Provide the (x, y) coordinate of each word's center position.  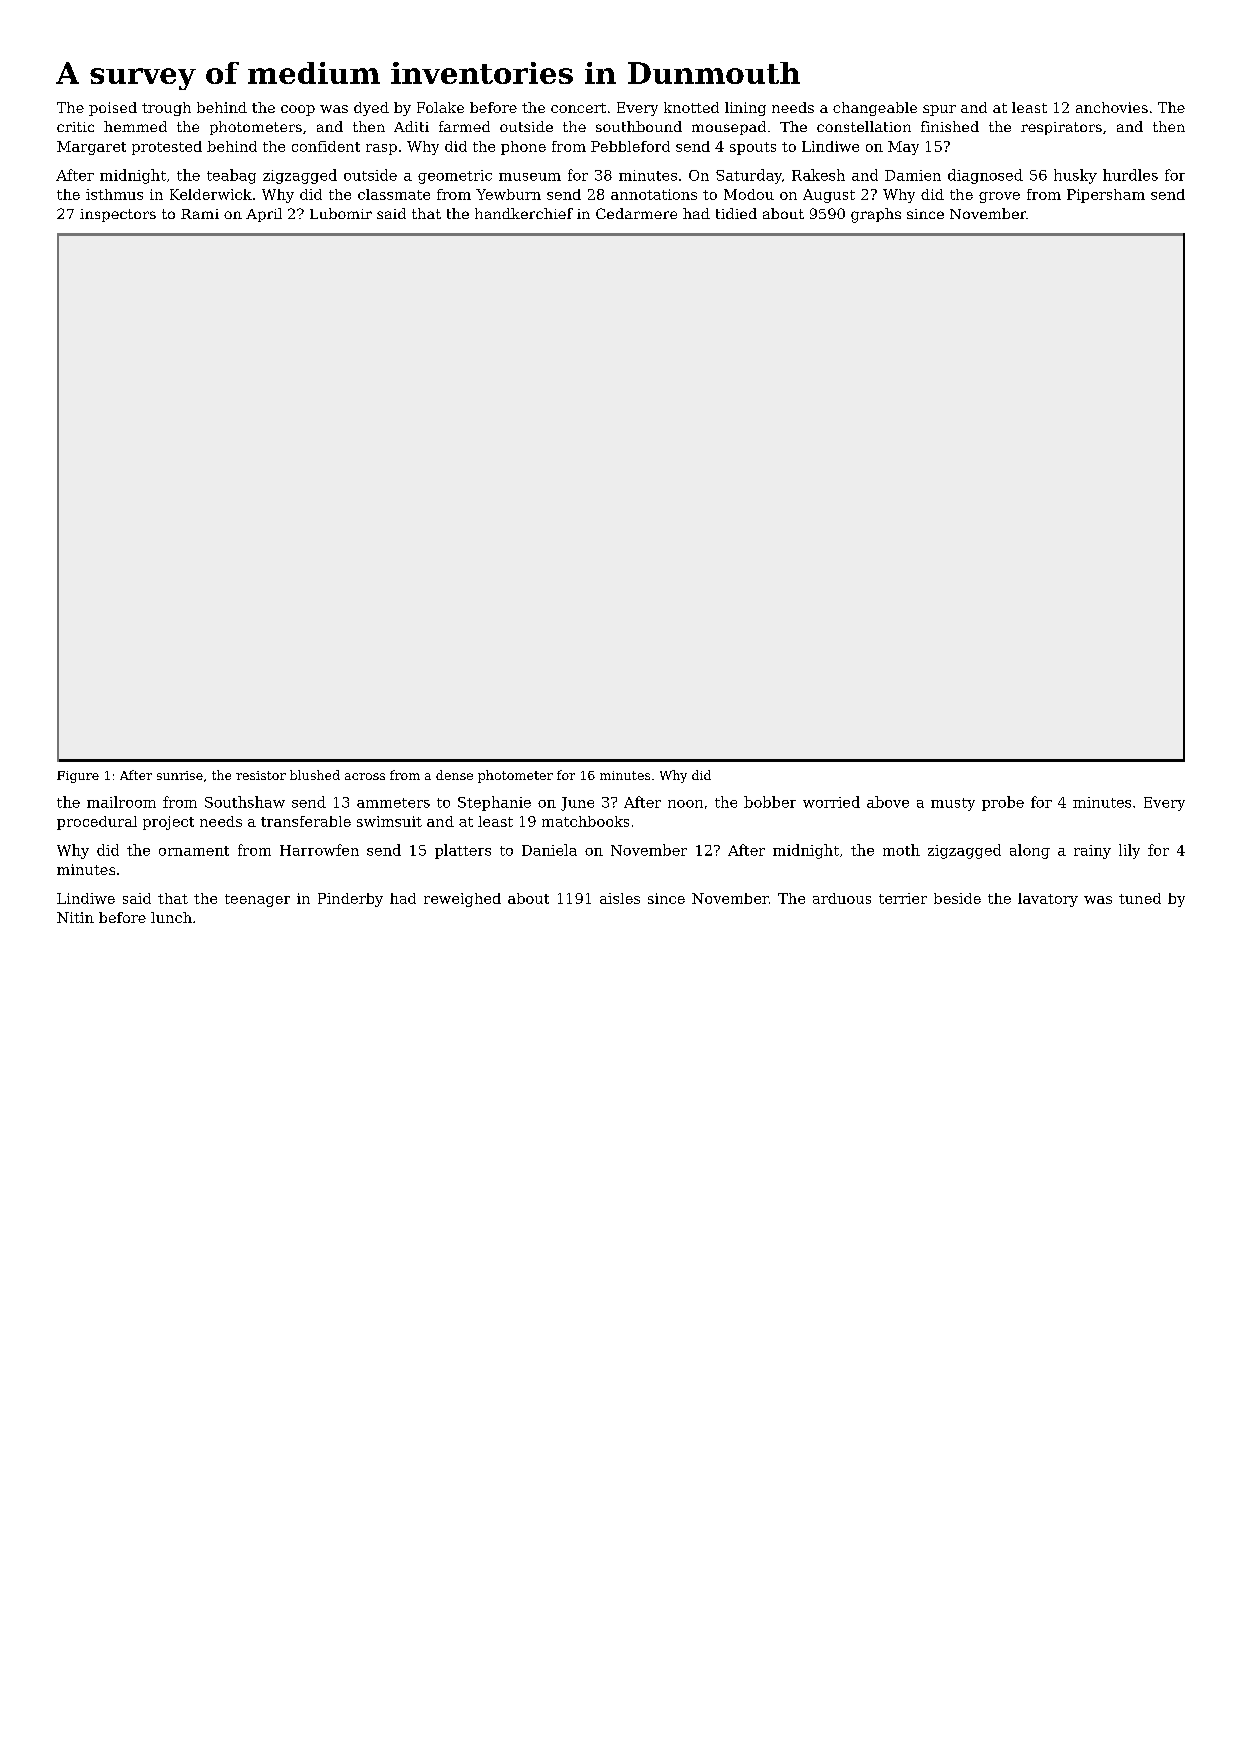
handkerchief (524, 213)
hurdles (1130, 175)
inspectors (118, 215)
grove (999, 197)
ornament (194, 851)
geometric (455, 177)
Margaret (91, 148)
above (888, 802)
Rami (200, 214)
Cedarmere (636, 213)
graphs (876, 215)
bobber (770, 802)
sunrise (180, 775)
